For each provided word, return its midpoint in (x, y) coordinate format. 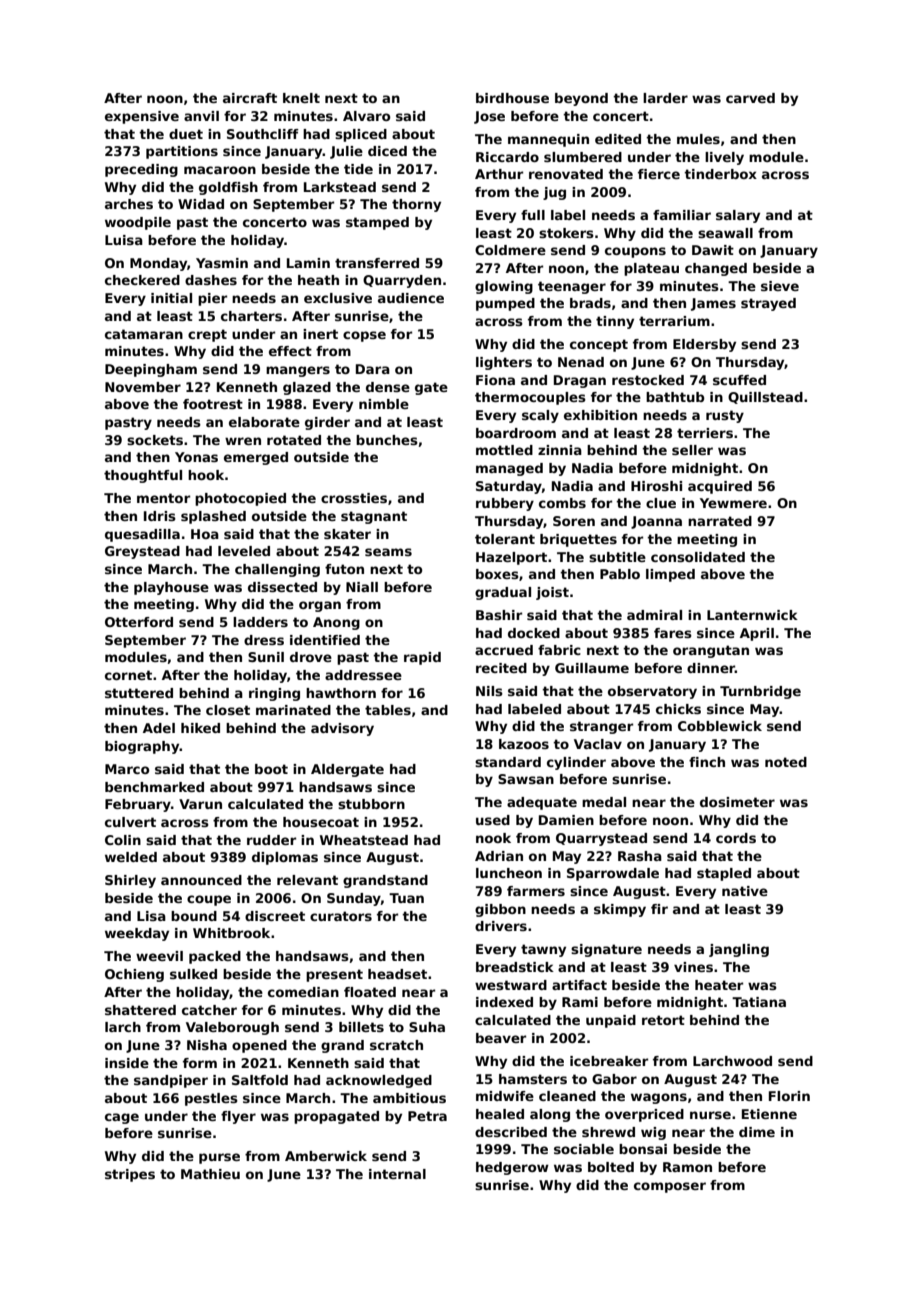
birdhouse (512, 98)
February (138, 805)
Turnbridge (760, 692)
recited (501, 668)
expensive (142, 117)
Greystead (142, 552)
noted (786, 762)
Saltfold (260, 1080)
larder (665, 98)
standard (508, 762)
